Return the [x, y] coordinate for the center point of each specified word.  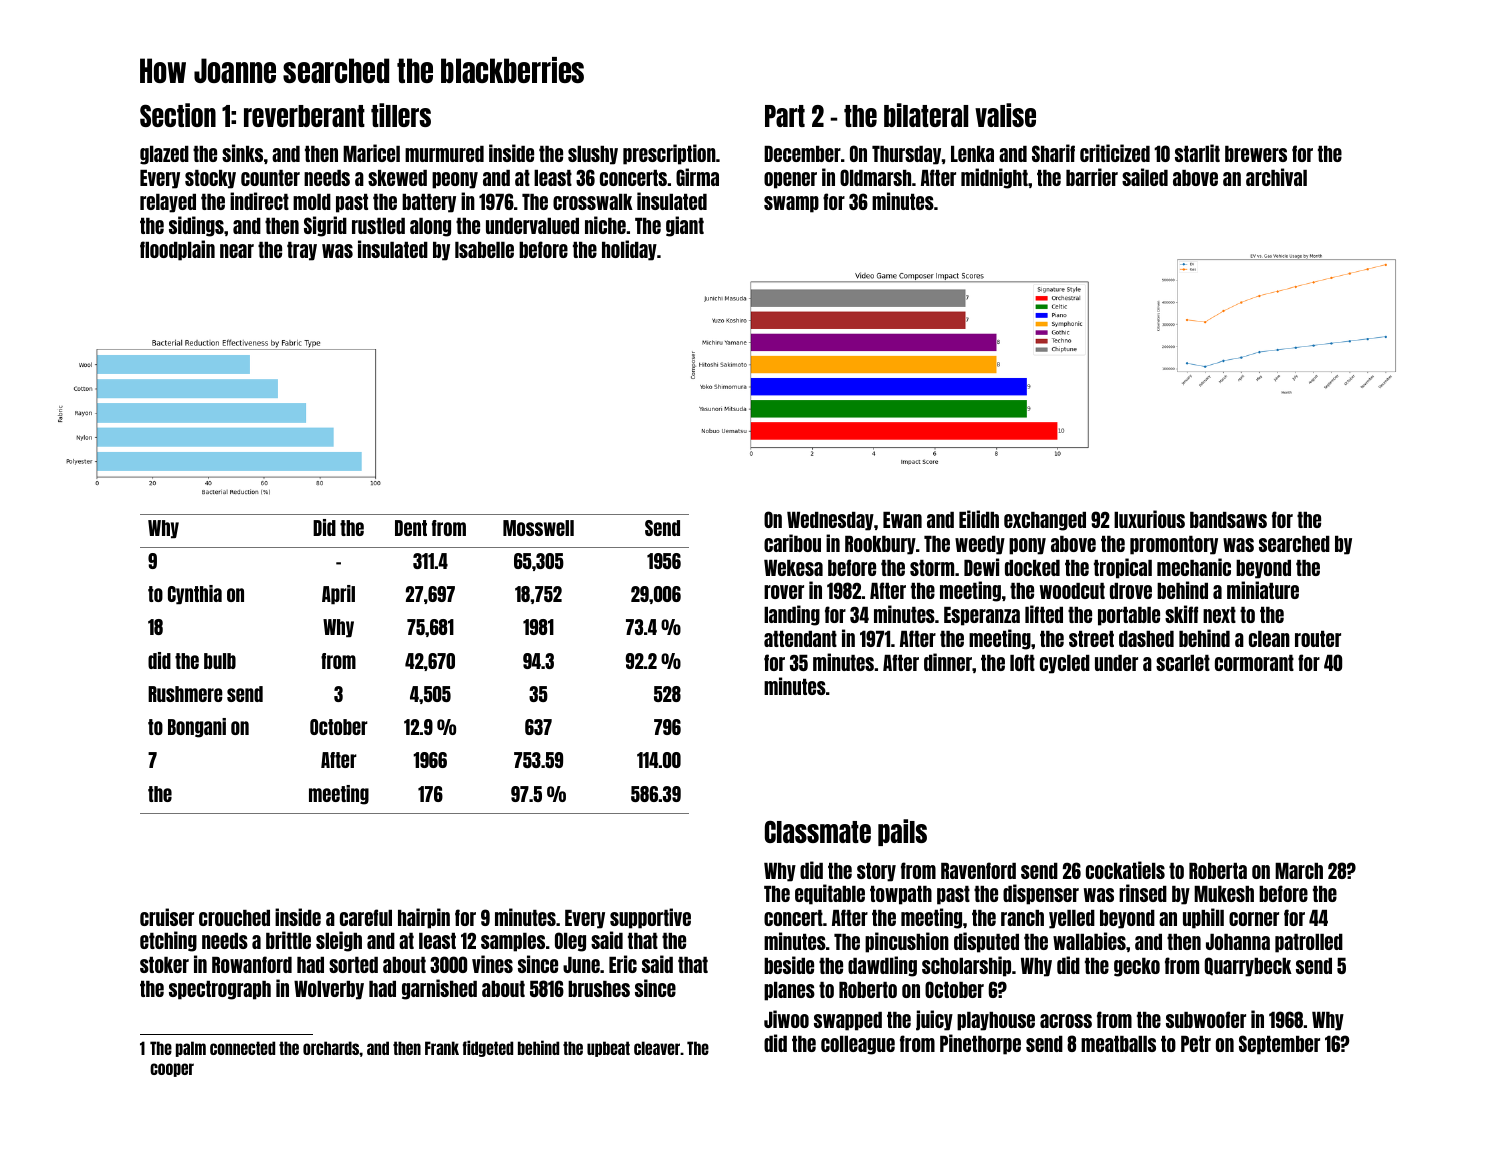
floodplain [177, 250]
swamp [791, 204]
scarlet [1183, 663]
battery [429, 203]
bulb [220, 661]
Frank [442, 1048]
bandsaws [1228, 520]
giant [685, 226]
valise [1005, 115]
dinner [948, 662]
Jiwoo [786, 1019]
